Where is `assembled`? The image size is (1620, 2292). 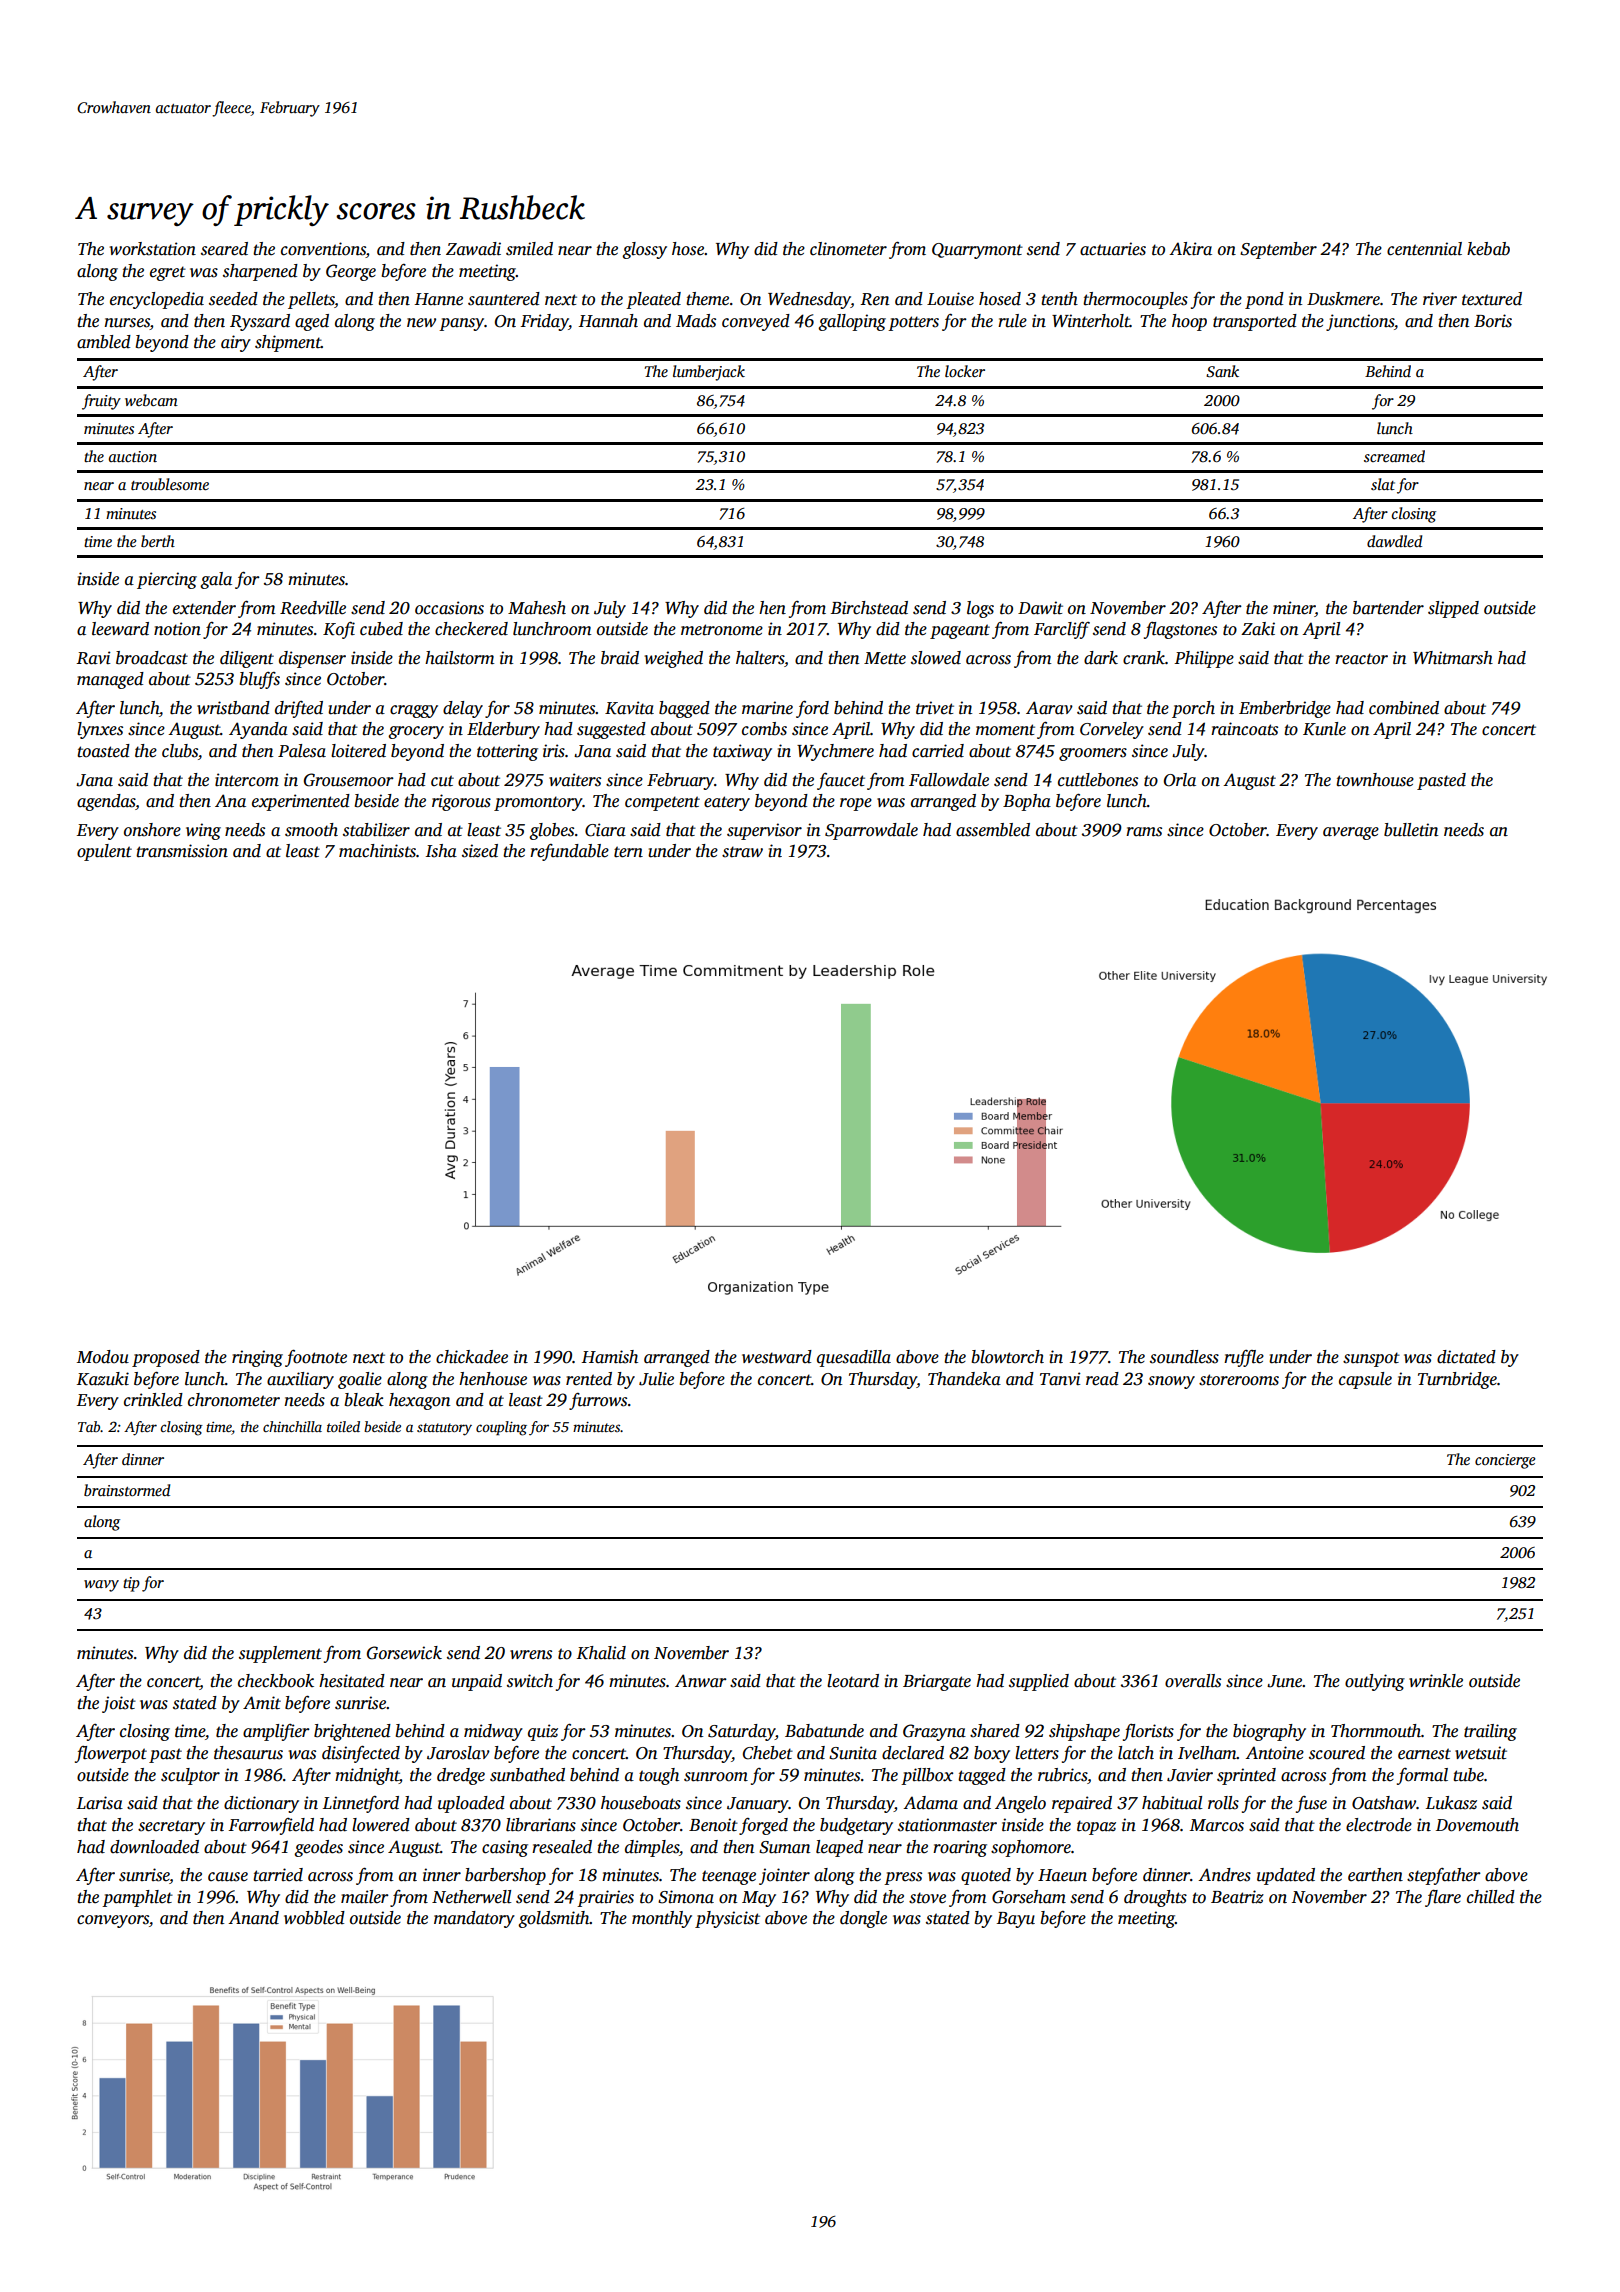 assembled is located at coordinates (993, 830).
